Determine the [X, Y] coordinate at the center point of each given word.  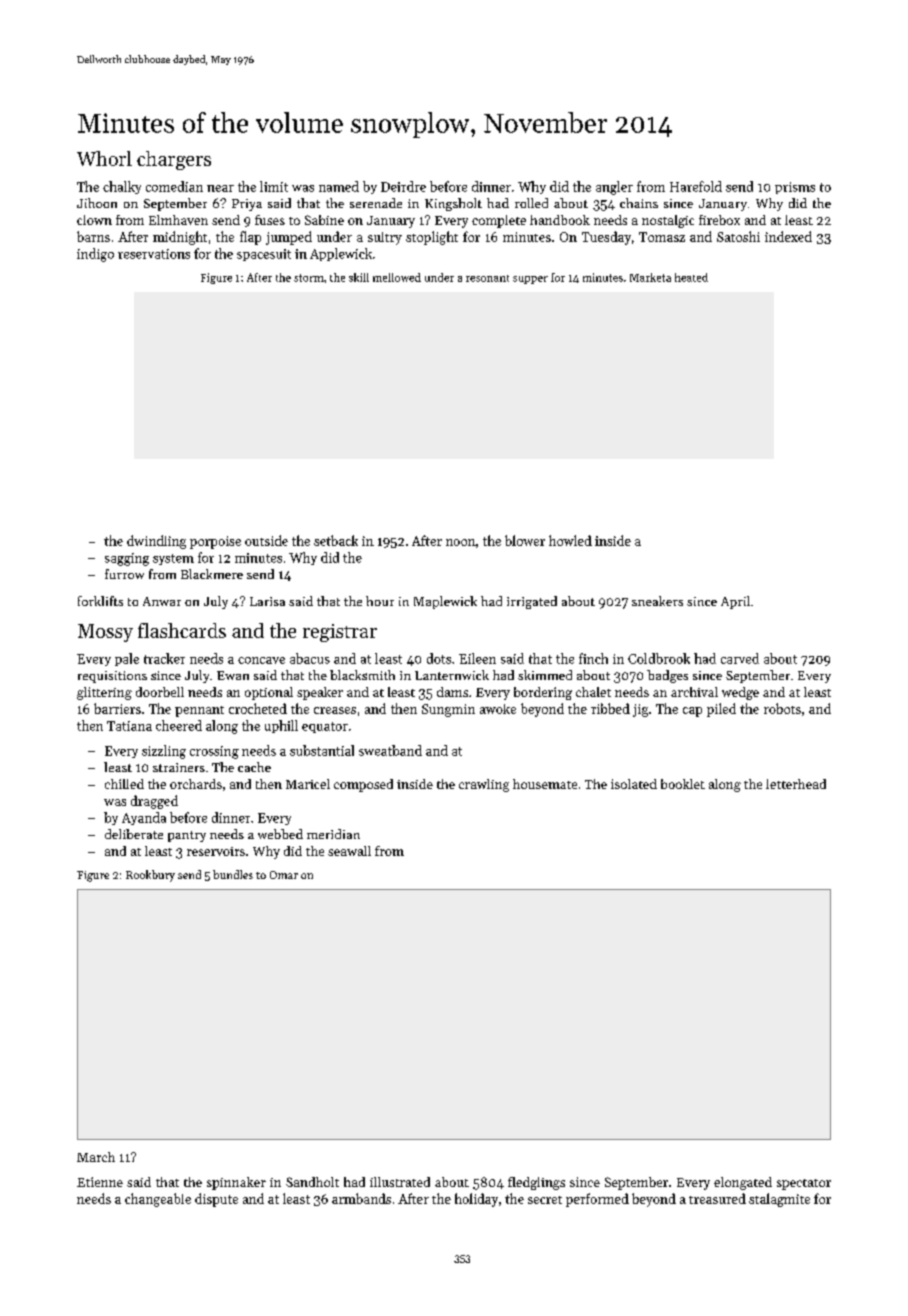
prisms [795, 188]
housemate [545, 784]
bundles [233, 874]
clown [94, 220]
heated [691, 277]
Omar [284, 875]
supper [530, 280]
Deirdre [403, 186]
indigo [95, 255]
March [96, 1157]
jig [640, 710]
